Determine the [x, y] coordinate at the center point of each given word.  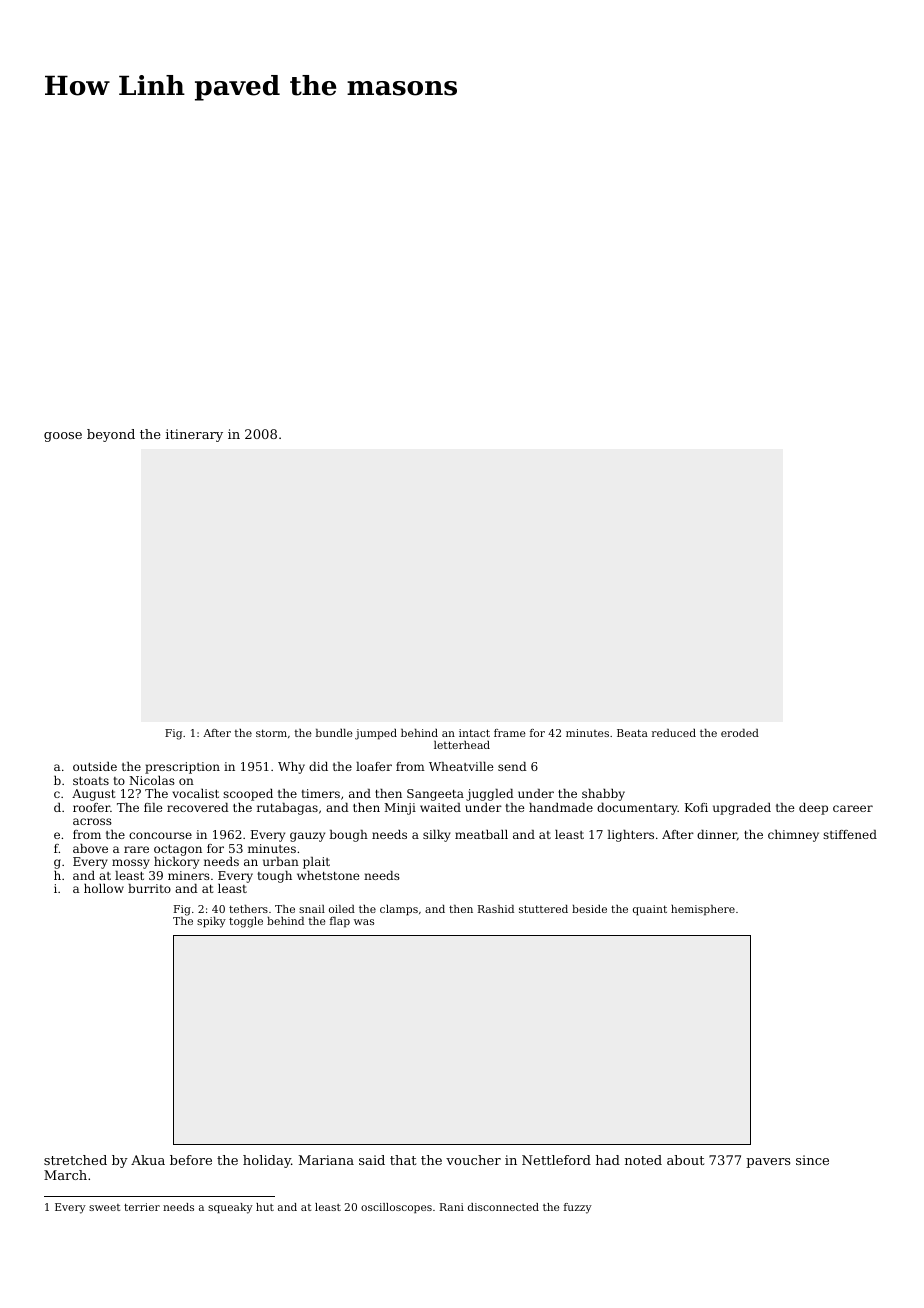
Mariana [326, 1160]
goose [63, 437]
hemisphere [703, 910]
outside [95, 766]
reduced [674, 733]
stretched [75, 1160]
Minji [400, 809]
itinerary [194, 435]
